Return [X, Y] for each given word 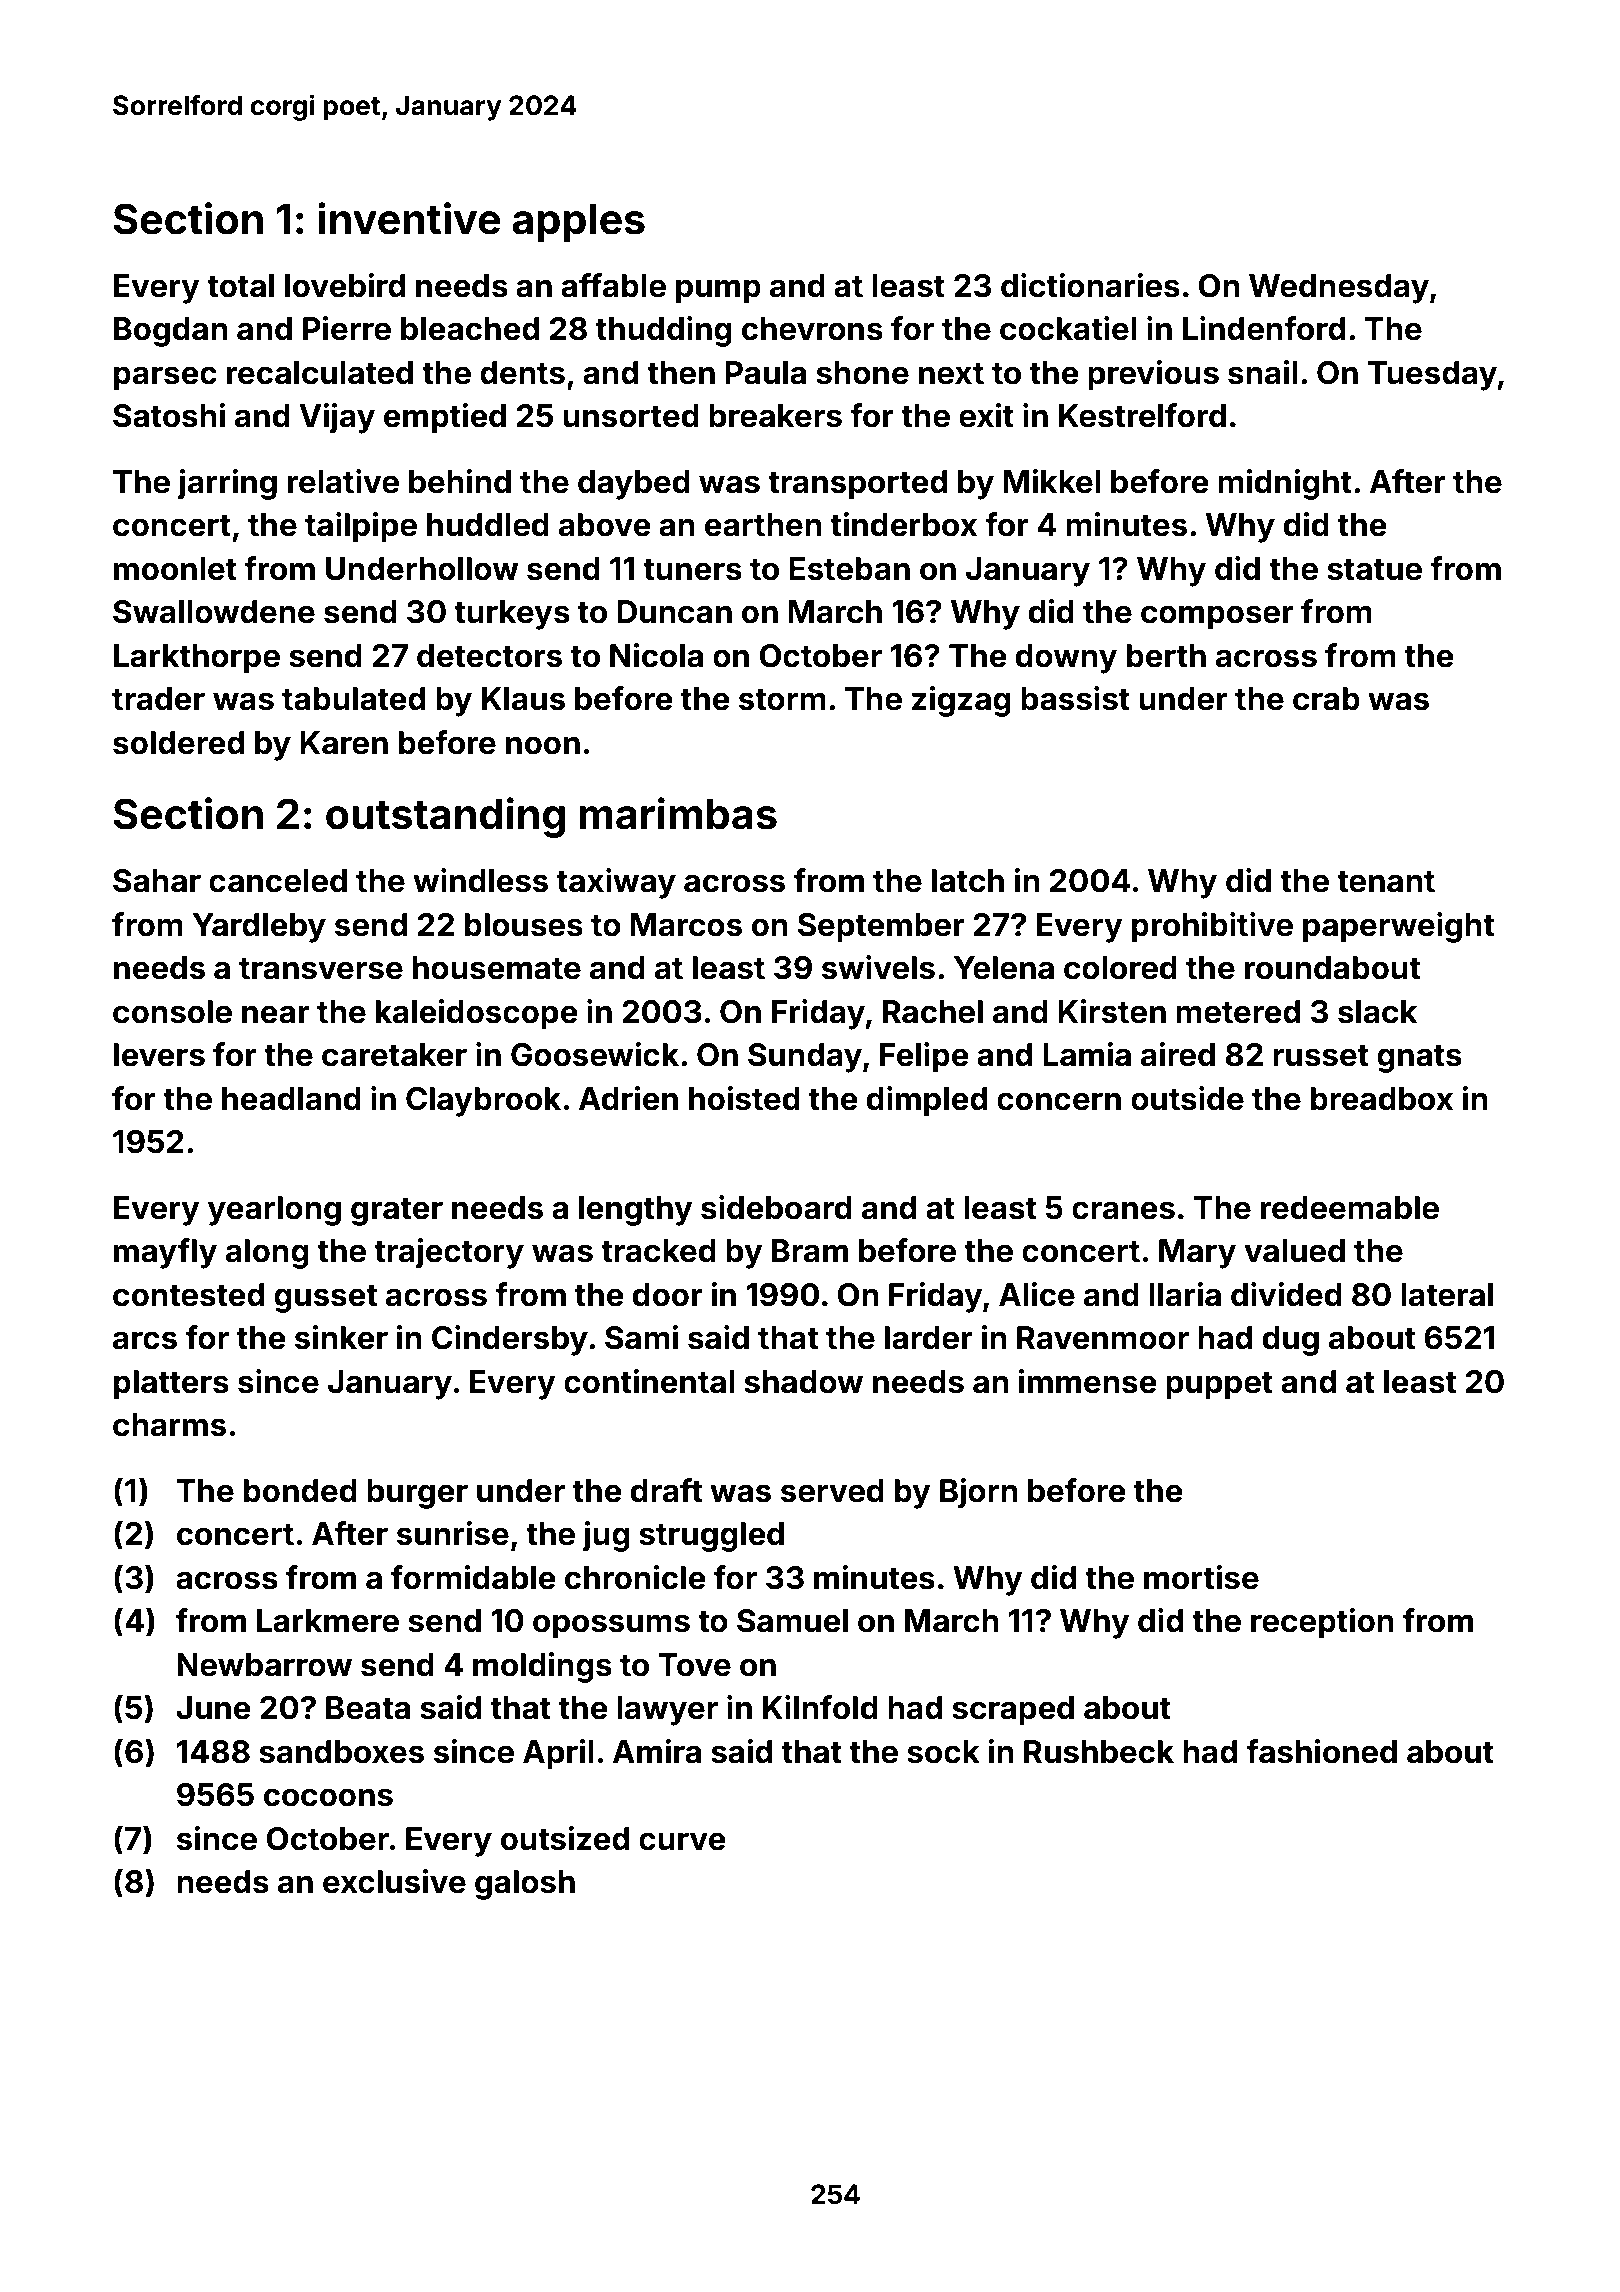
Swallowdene [214, 612]
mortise [1201, 1577]
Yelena [1004, 968]
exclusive [394, 1881]
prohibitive [1212, 927]
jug [605, 1536]
